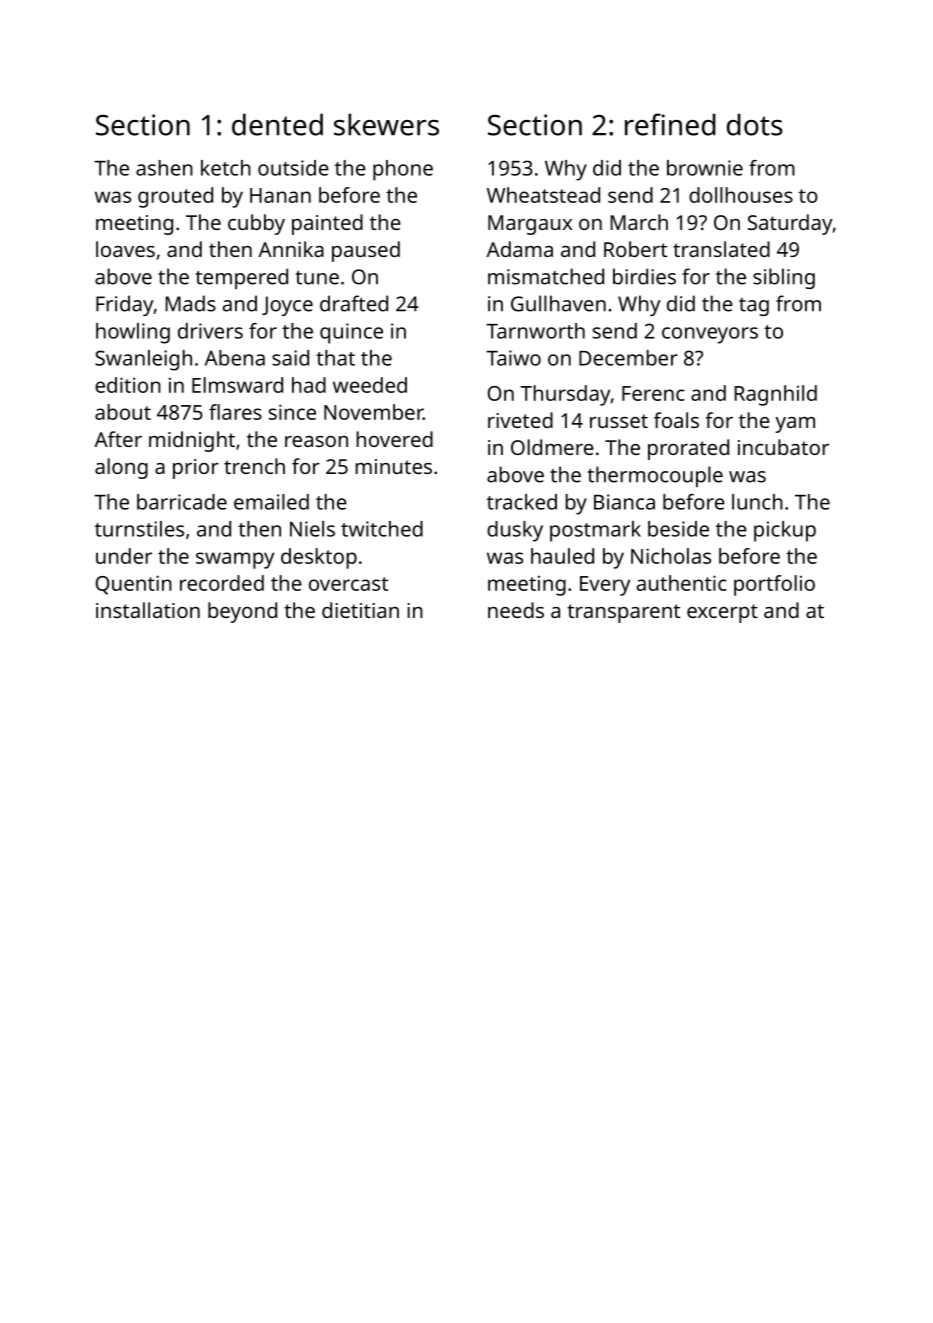 Image resolution: width=933 pixels, height=1323 pixels. I want to click on Saturday, so click(790, 224).
